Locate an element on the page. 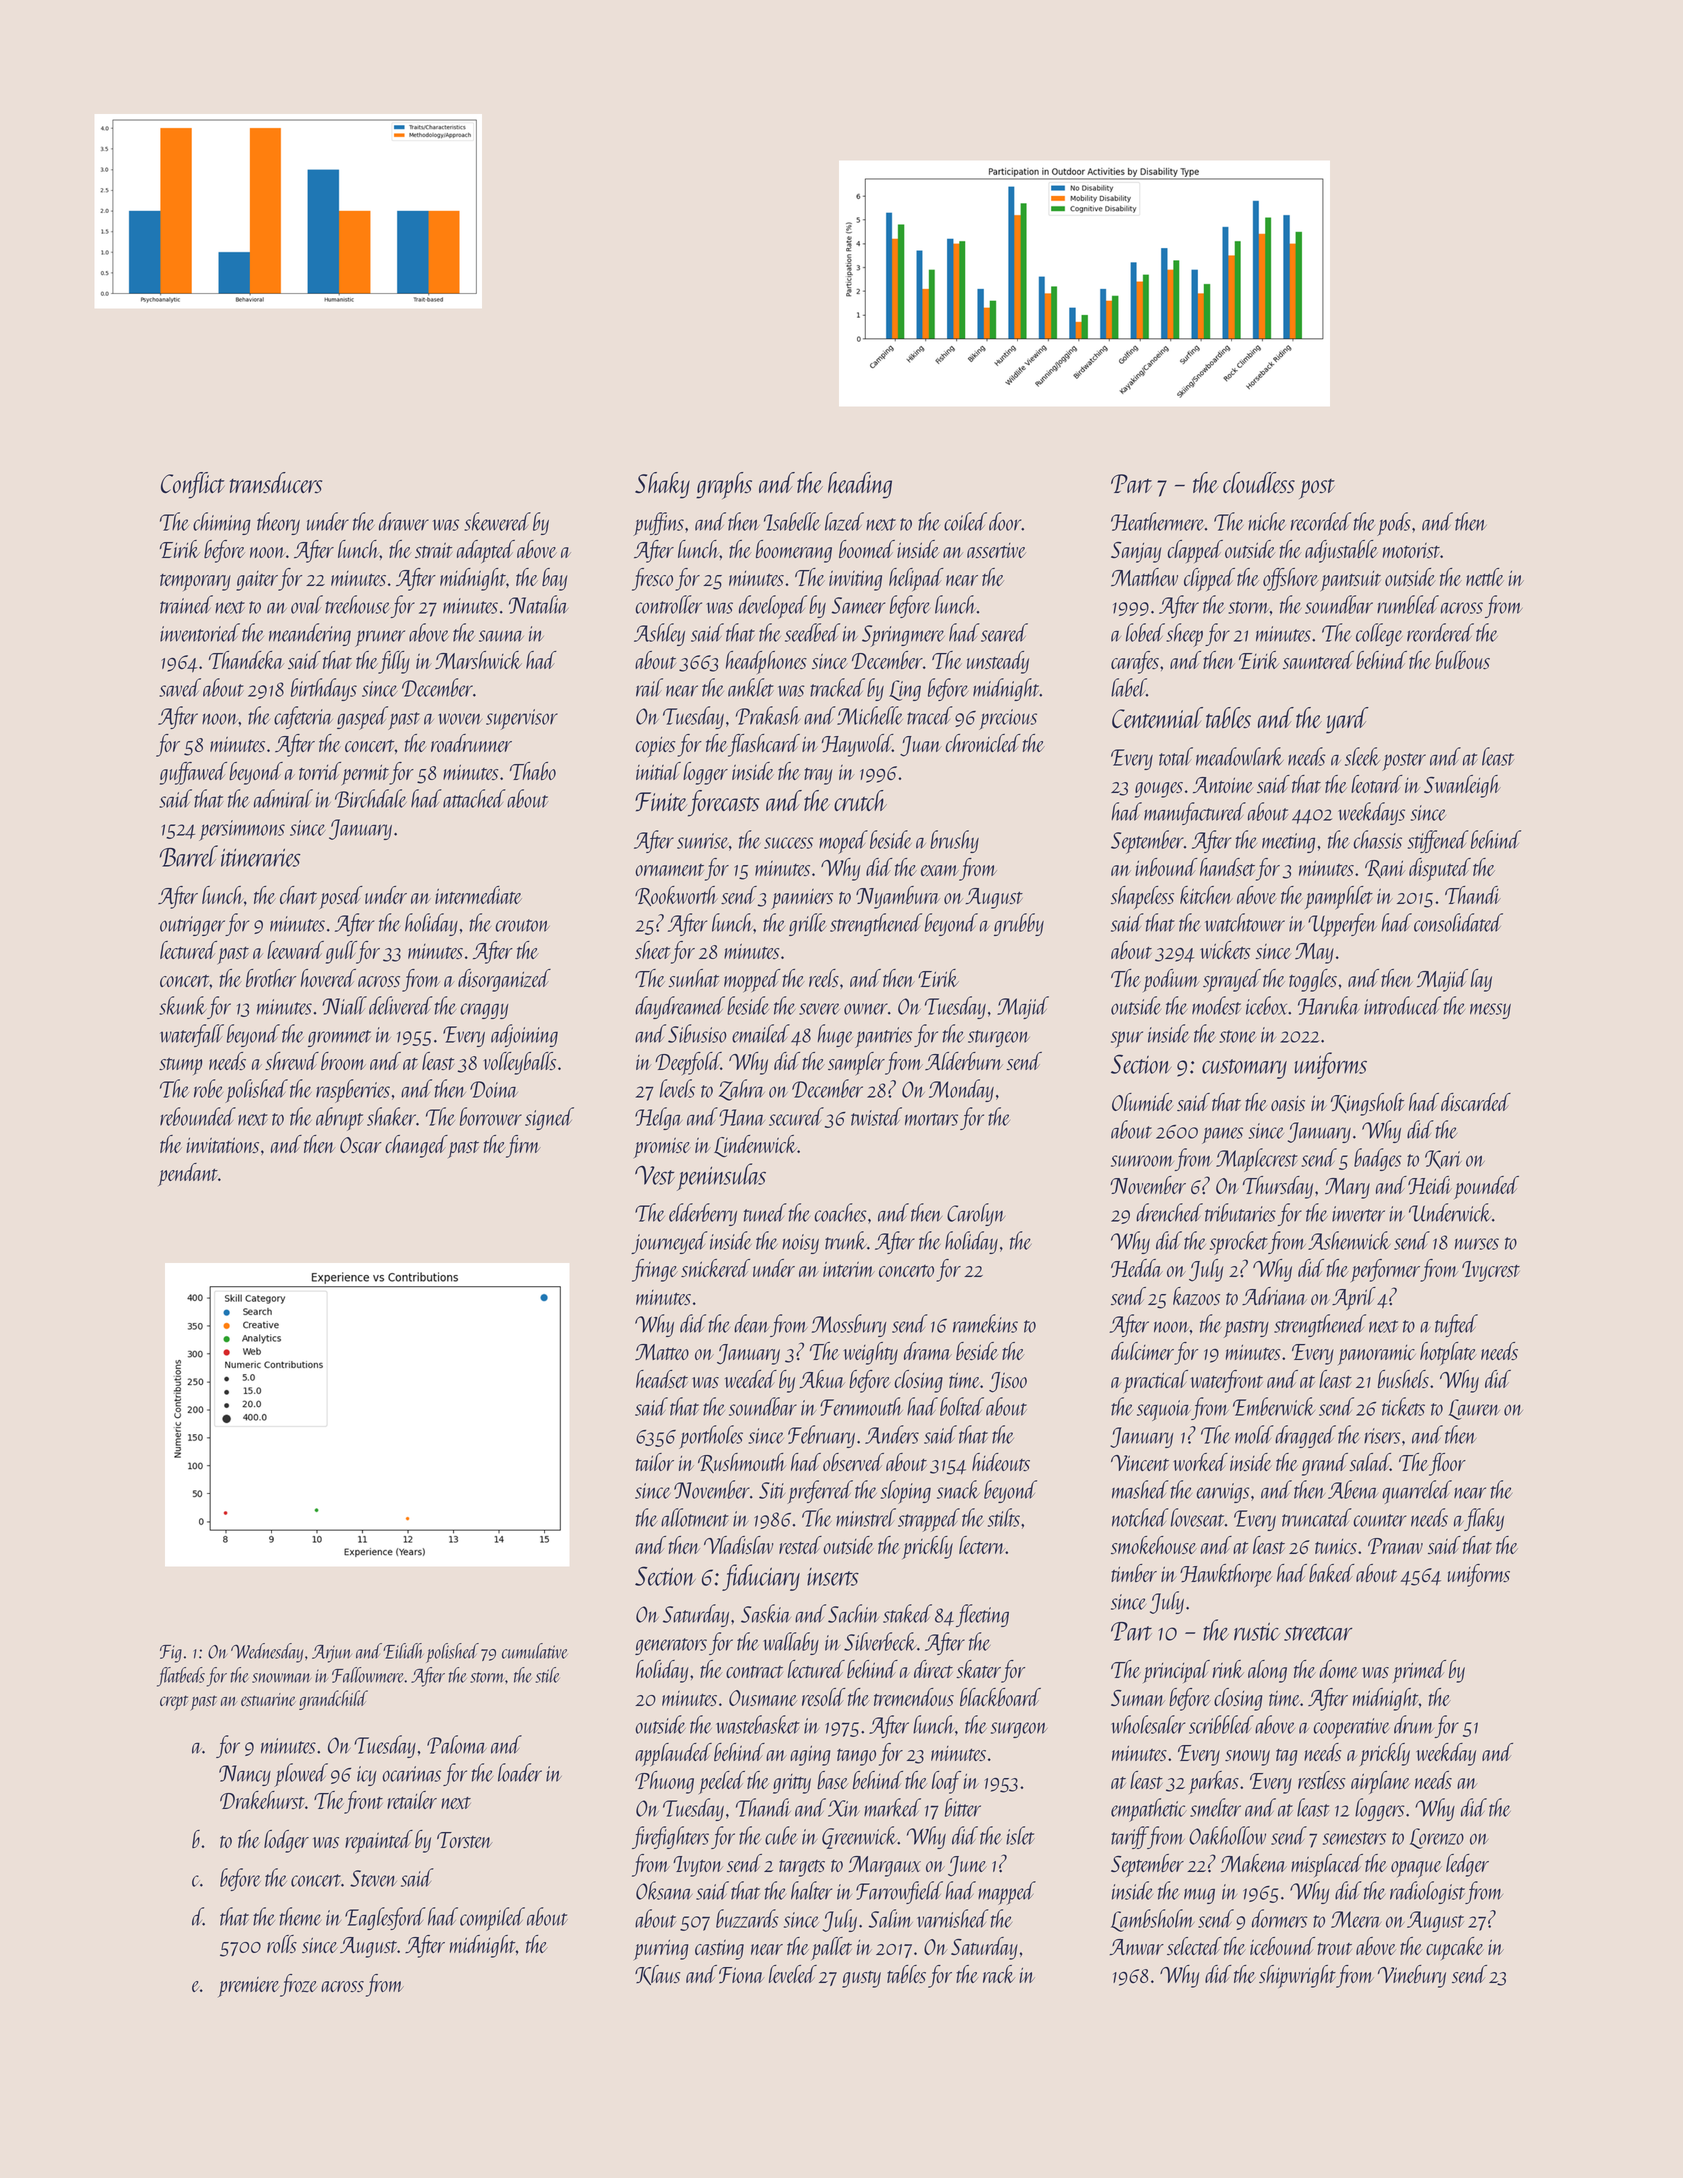 The height and width of the image is (2178, 1683). dragged is located at coordinates (1305, 1436).
